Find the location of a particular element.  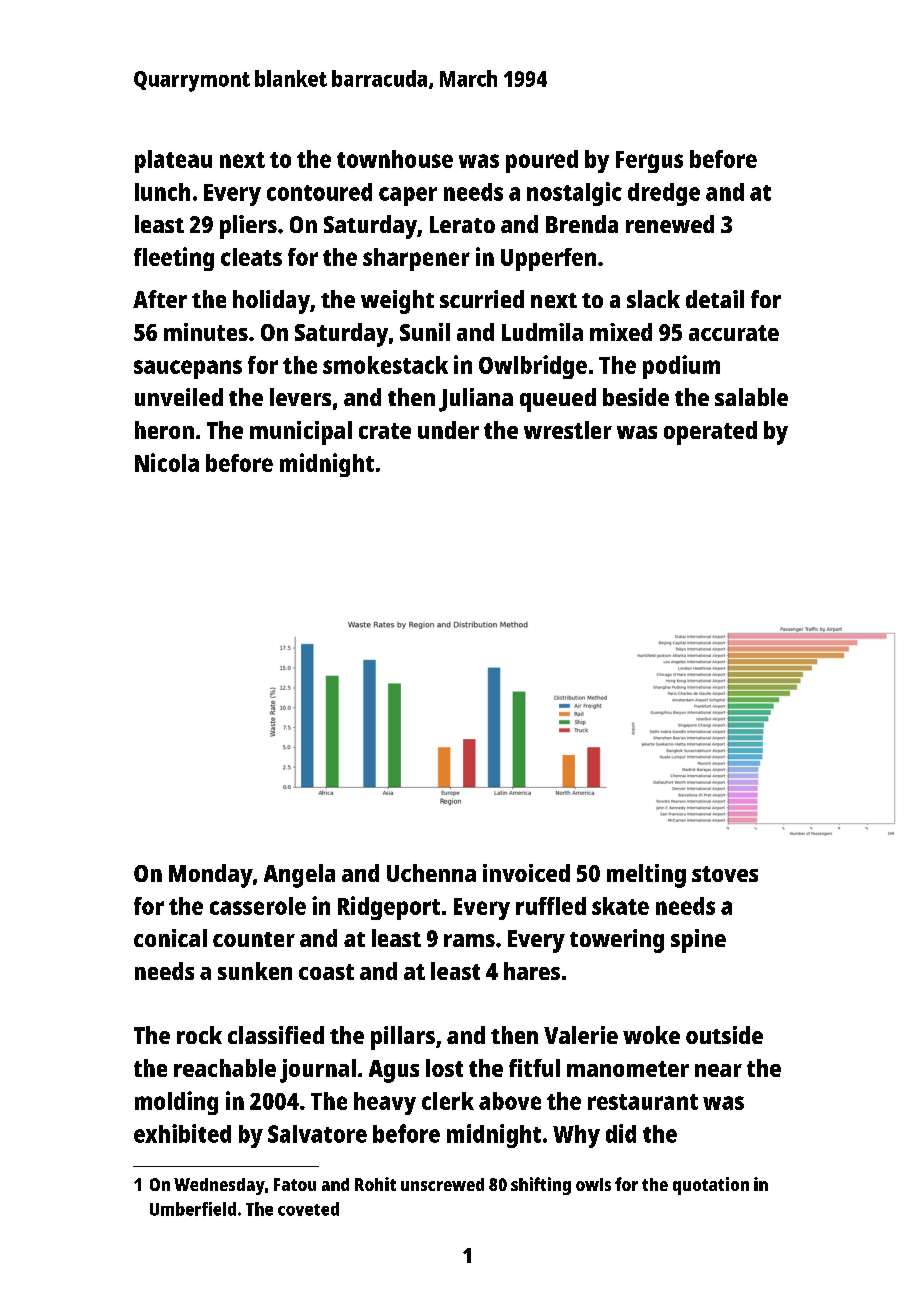

Umberfield is located at coordinates (193, 1209).
